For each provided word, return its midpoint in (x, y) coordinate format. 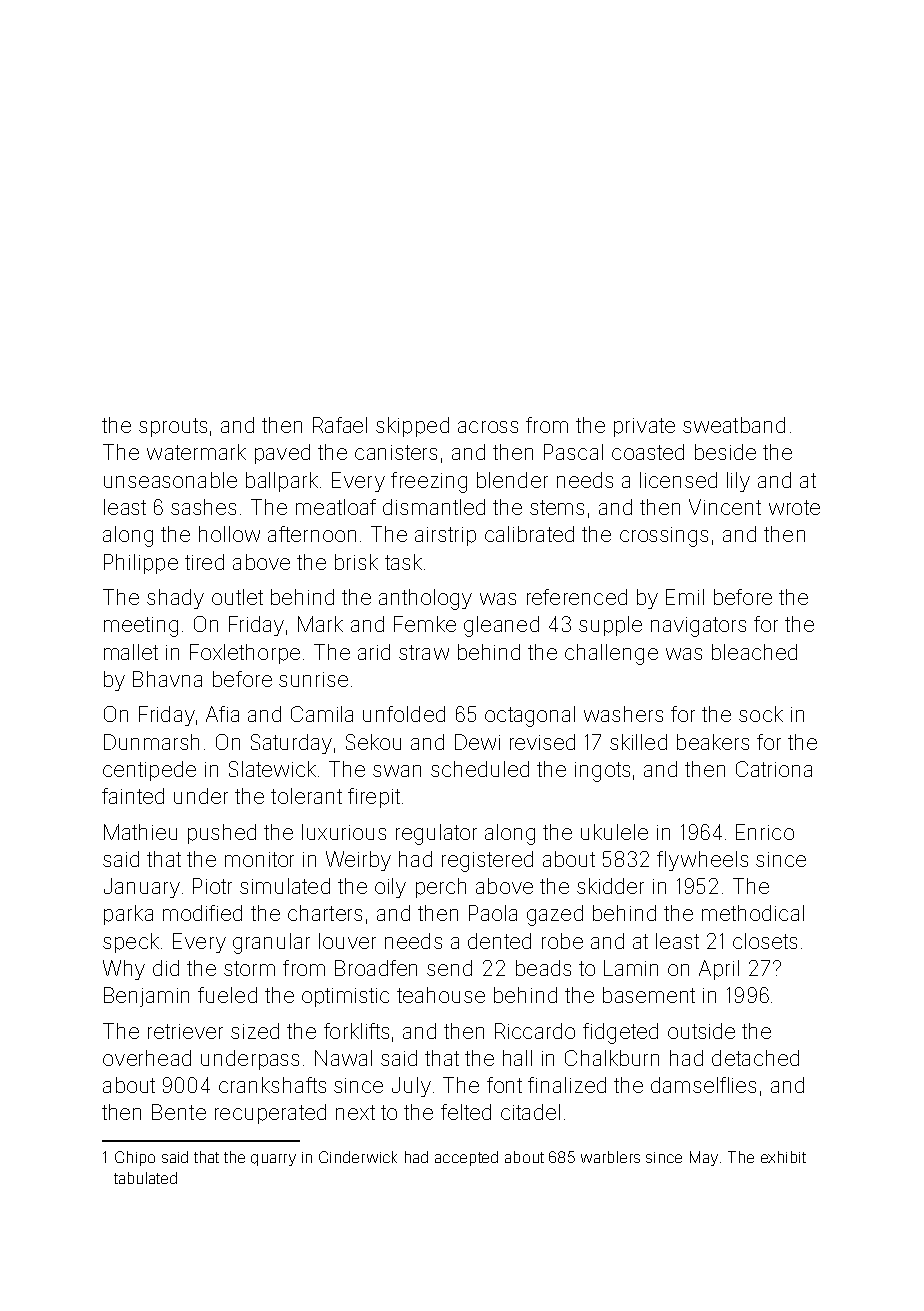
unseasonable (170, 480)
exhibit (783, 1157)
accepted (466, 1158)
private (644, 427)
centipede (149, 771)
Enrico (765, 832)
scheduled (480, 769)
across (488, 427)
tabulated (145, 1178)
